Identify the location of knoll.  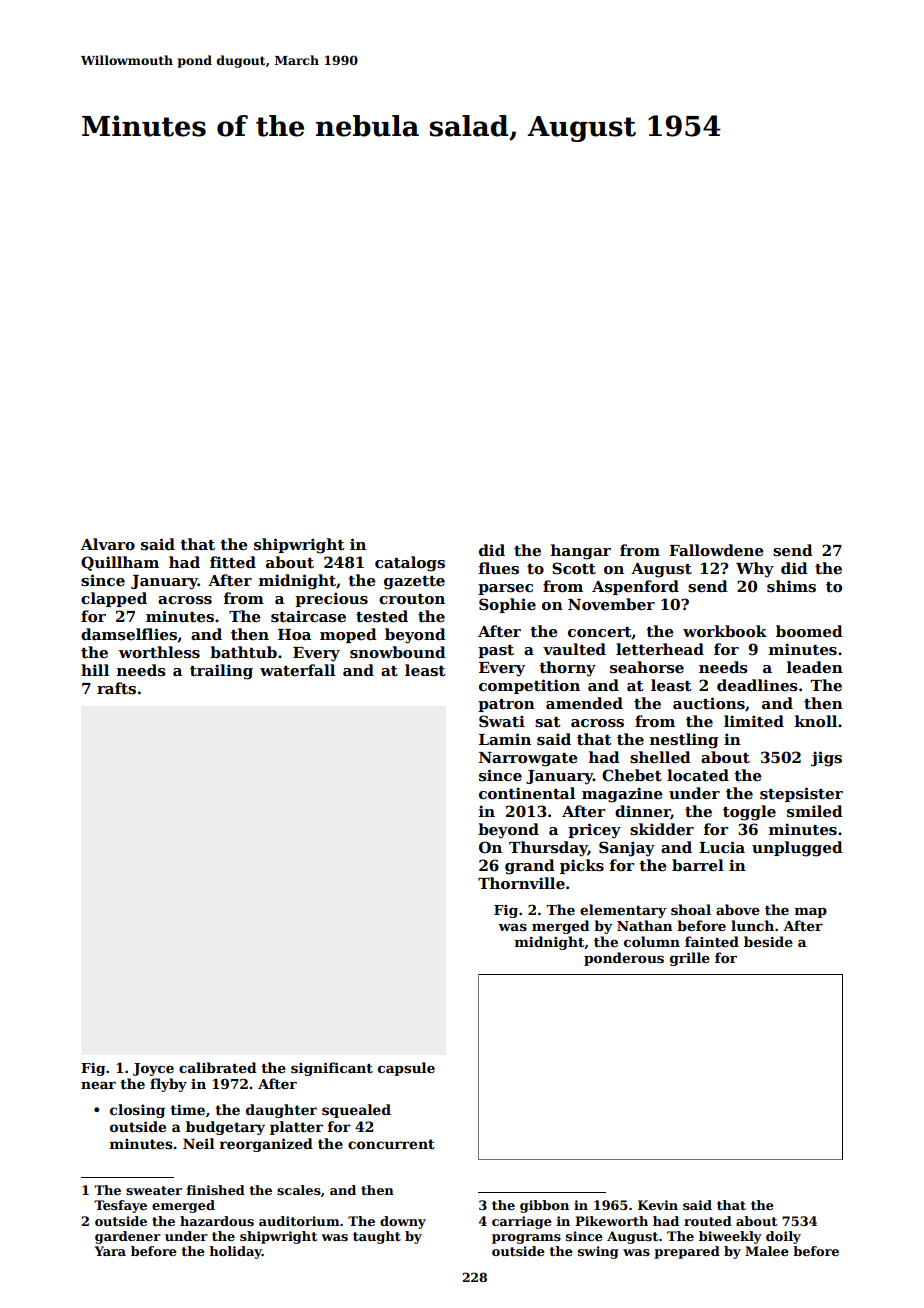
(816, 721).
